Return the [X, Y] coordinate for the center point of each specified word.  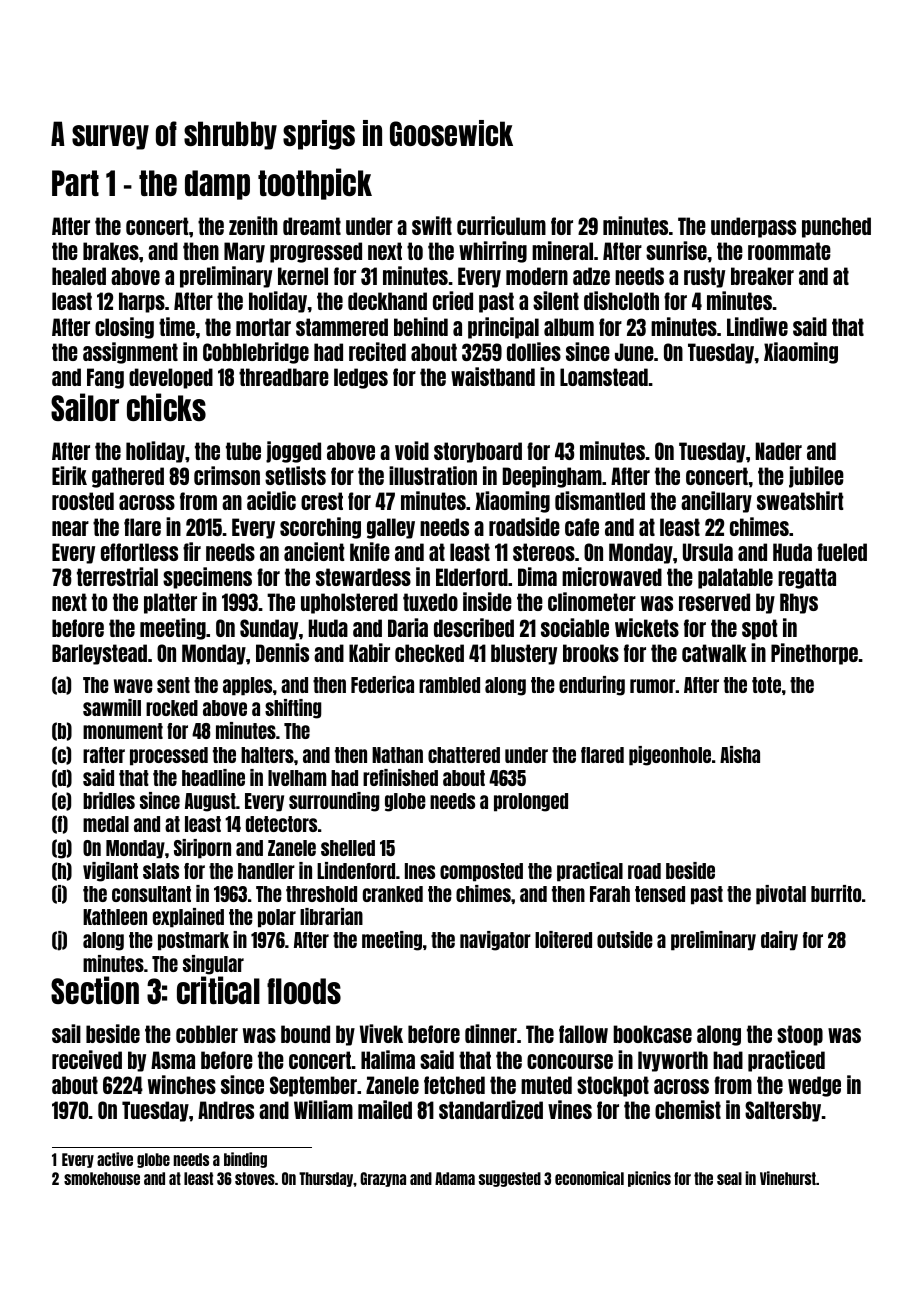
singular [213, 965]
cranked [393, 894]
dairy [779, 941]
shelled [348, 848]
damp [217, 185]
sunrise [676, 250]
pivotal [781, 895]
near [70, 528]
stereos [544, 552]
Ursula [708, 552]
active [115, 1159]
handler [266, 871]
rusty [704, 277]
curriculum [501, 225]
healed [79, 276]
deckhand [387, 301]
